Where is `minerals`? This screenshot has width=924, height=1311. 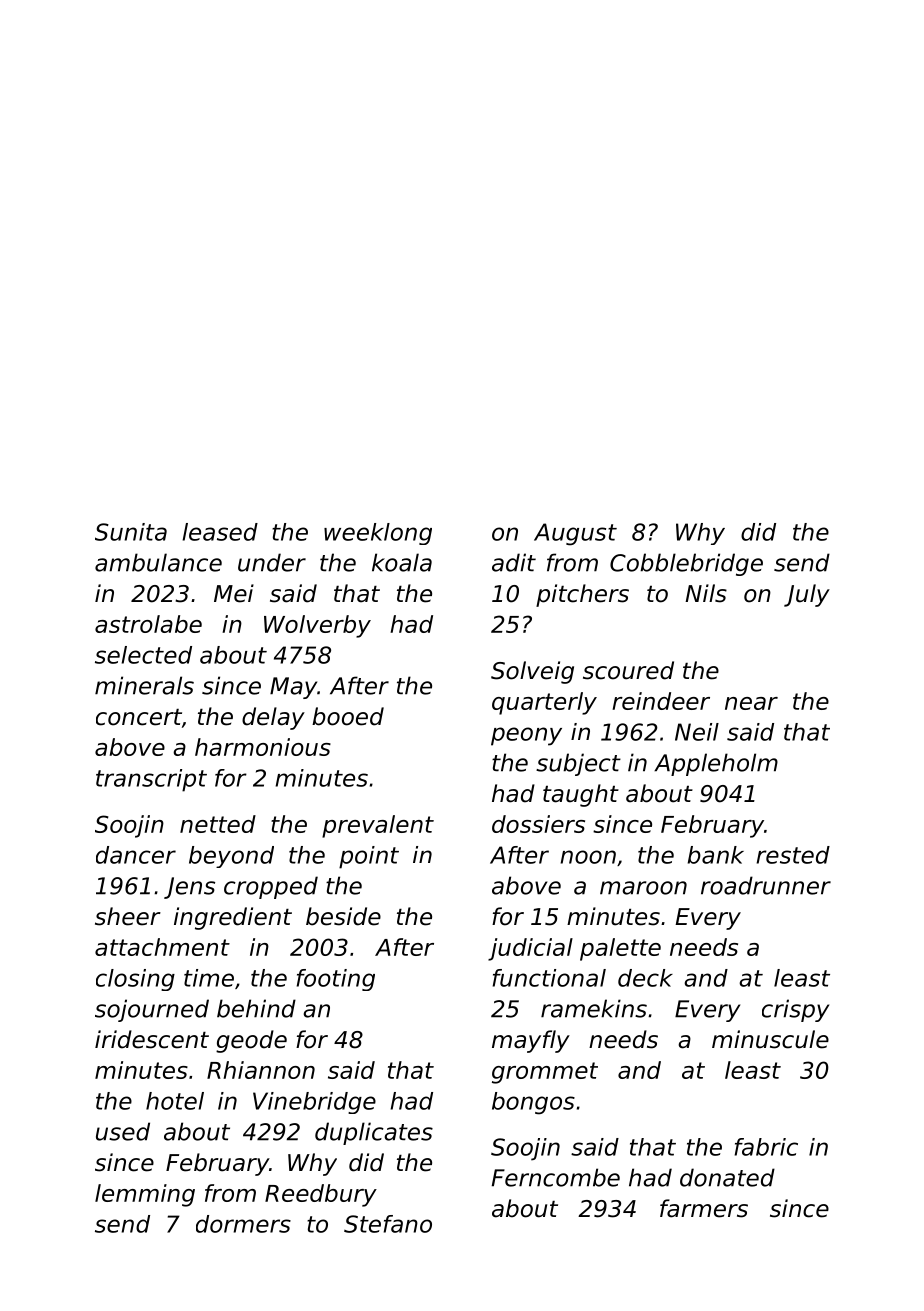 minerals is located at coordinates (144, 685).
